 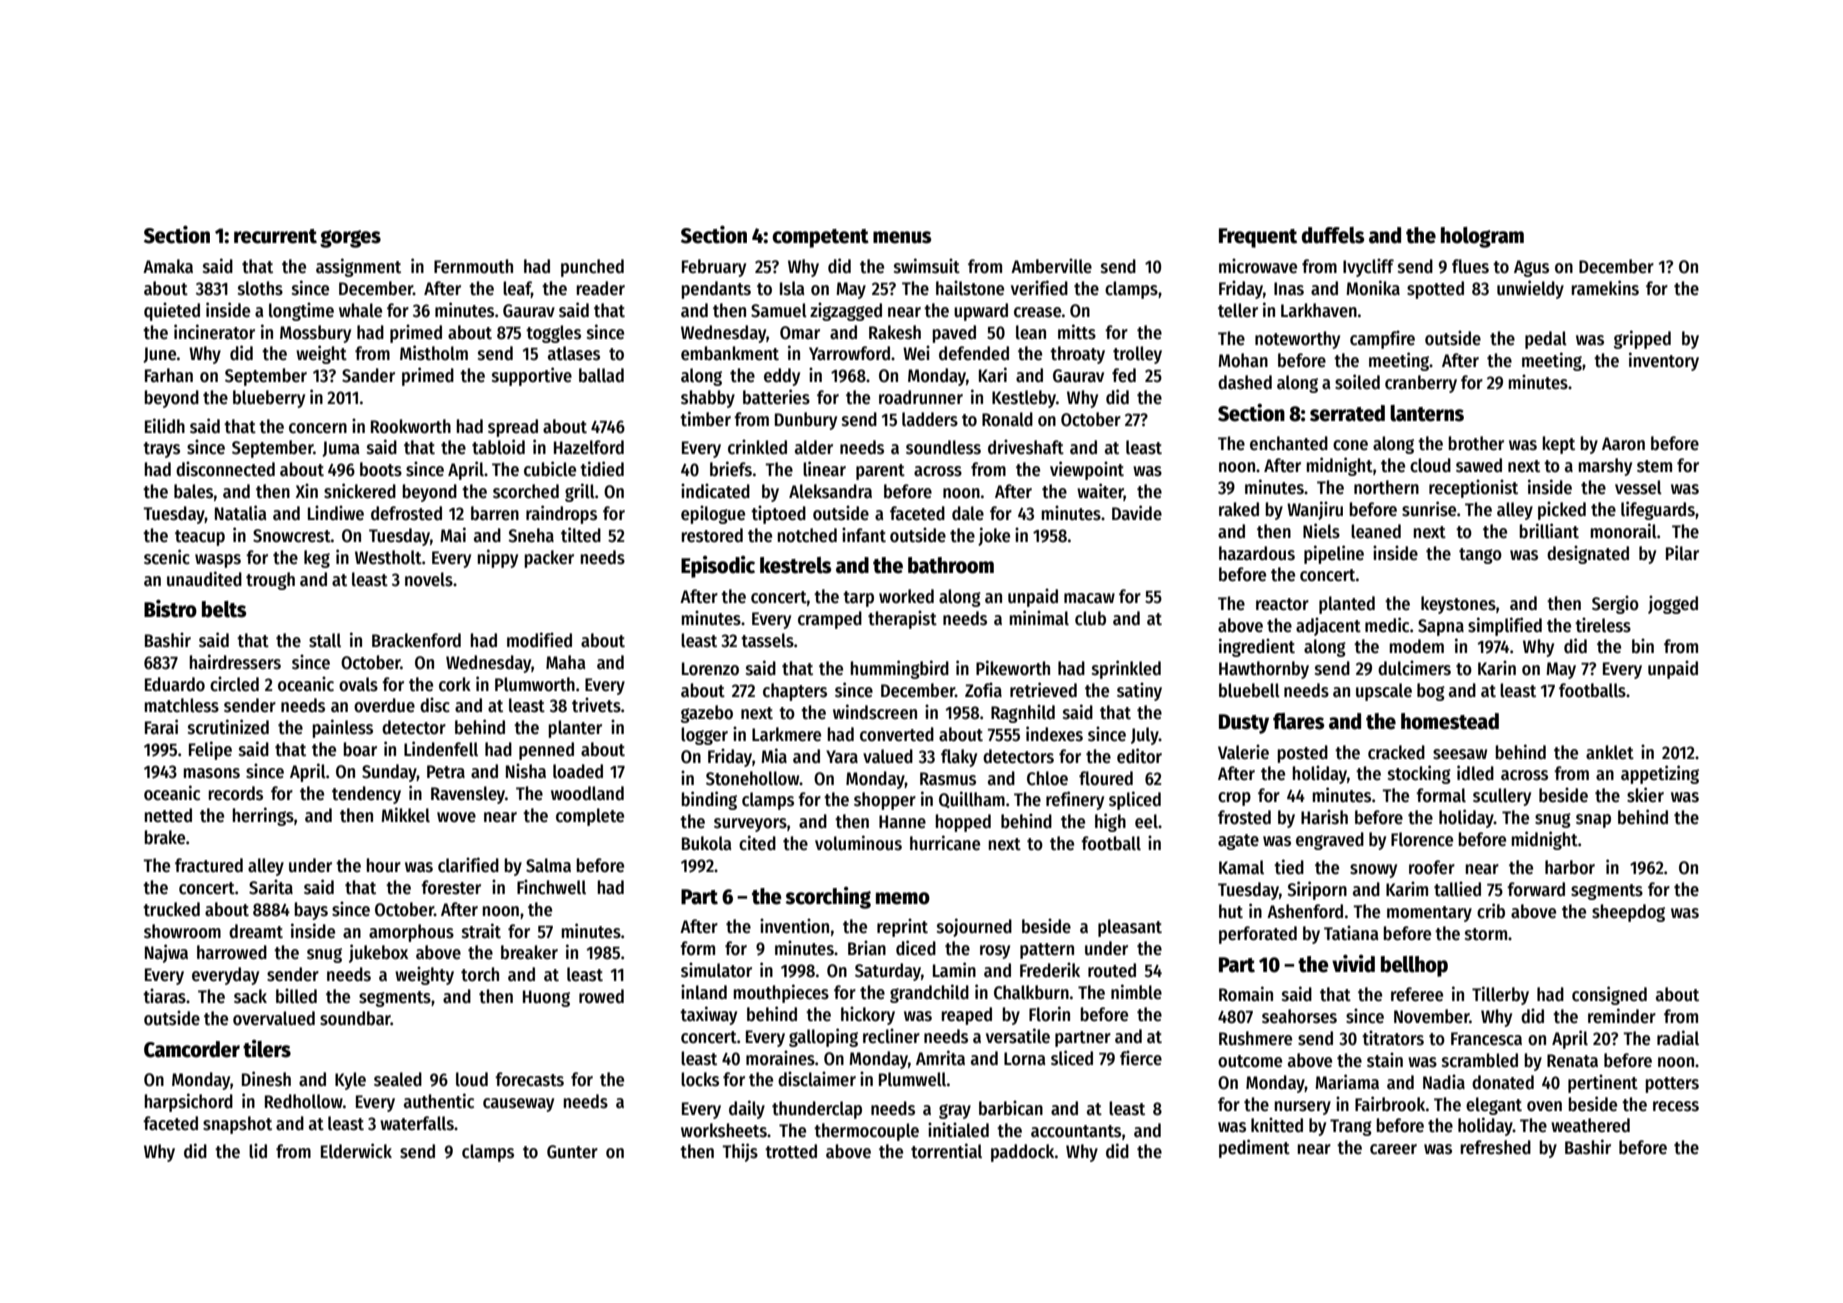 I want to click on gorges, so click(x=350, y=239).
